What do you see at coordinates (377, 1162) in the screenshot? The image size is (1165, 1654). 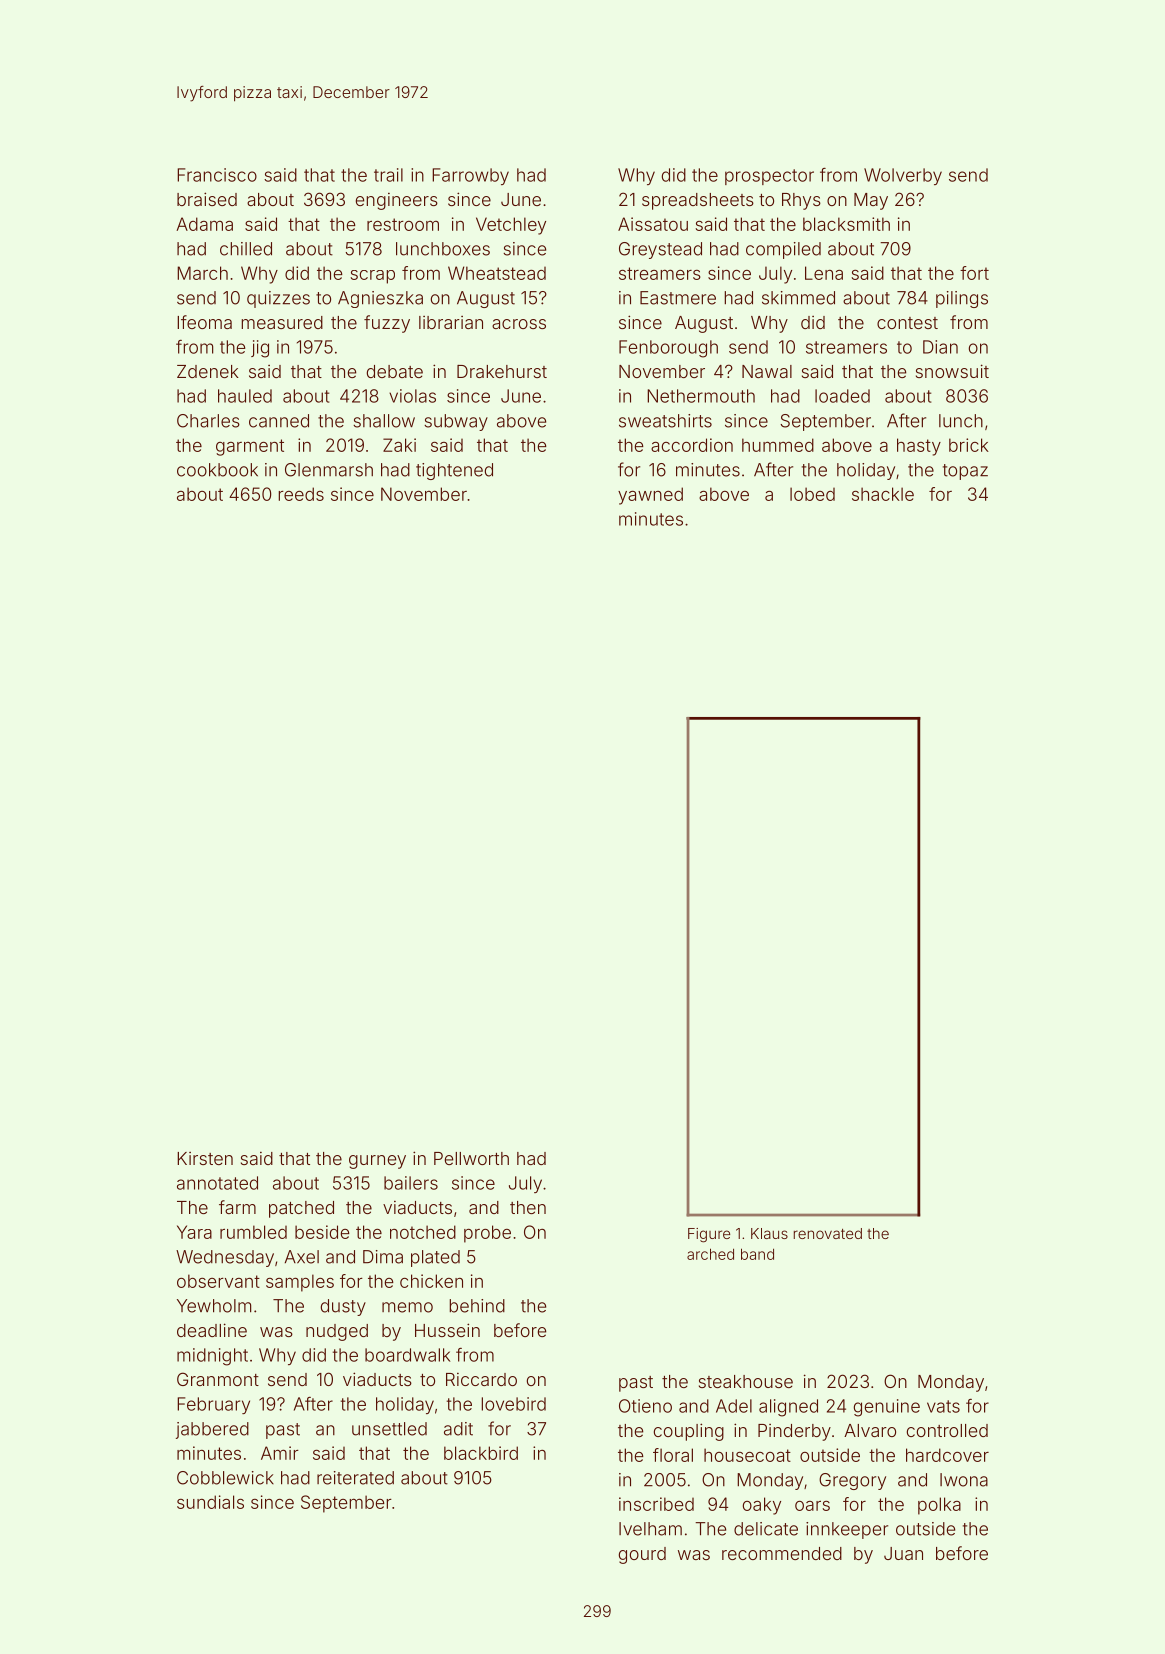 I see `gurney` at bounding box center [377, 1162].
